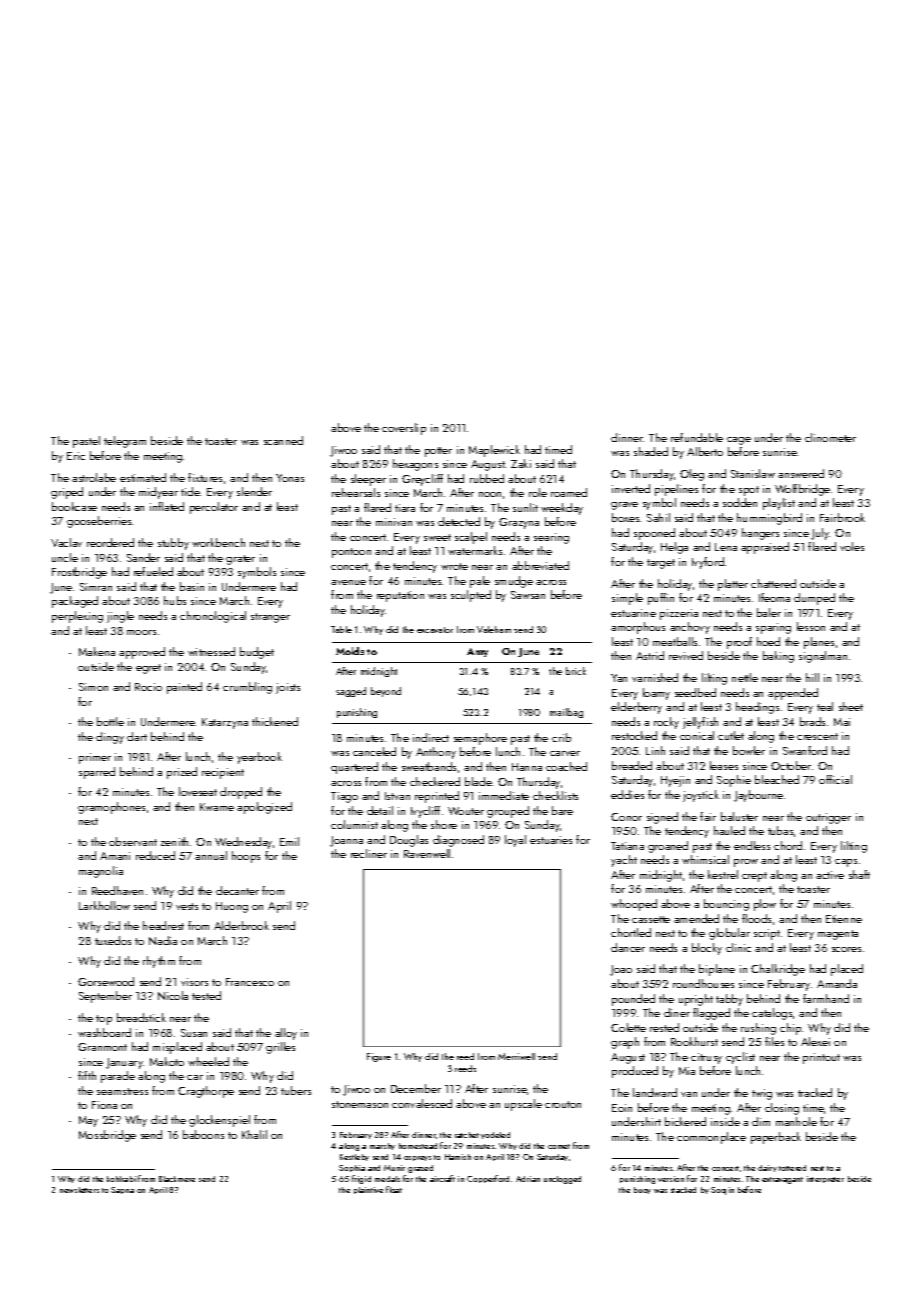 The image size is (924, 1308). Describe the element at coordinates (148, 687) in the image. I see `Rocio` at that location.
